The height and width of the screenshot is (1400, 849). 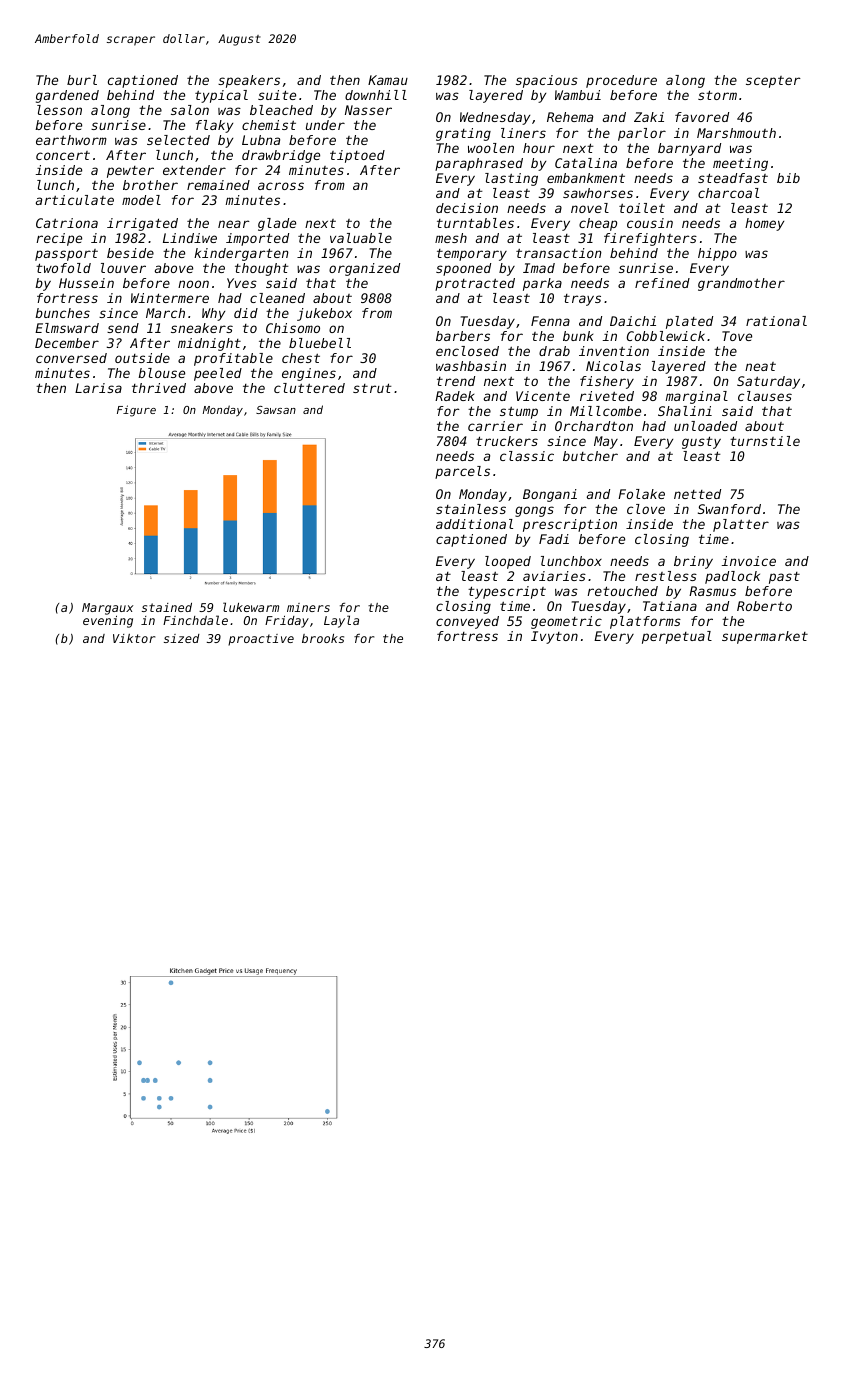 I want to click on Ivyton, so click(x=554, y=637).
